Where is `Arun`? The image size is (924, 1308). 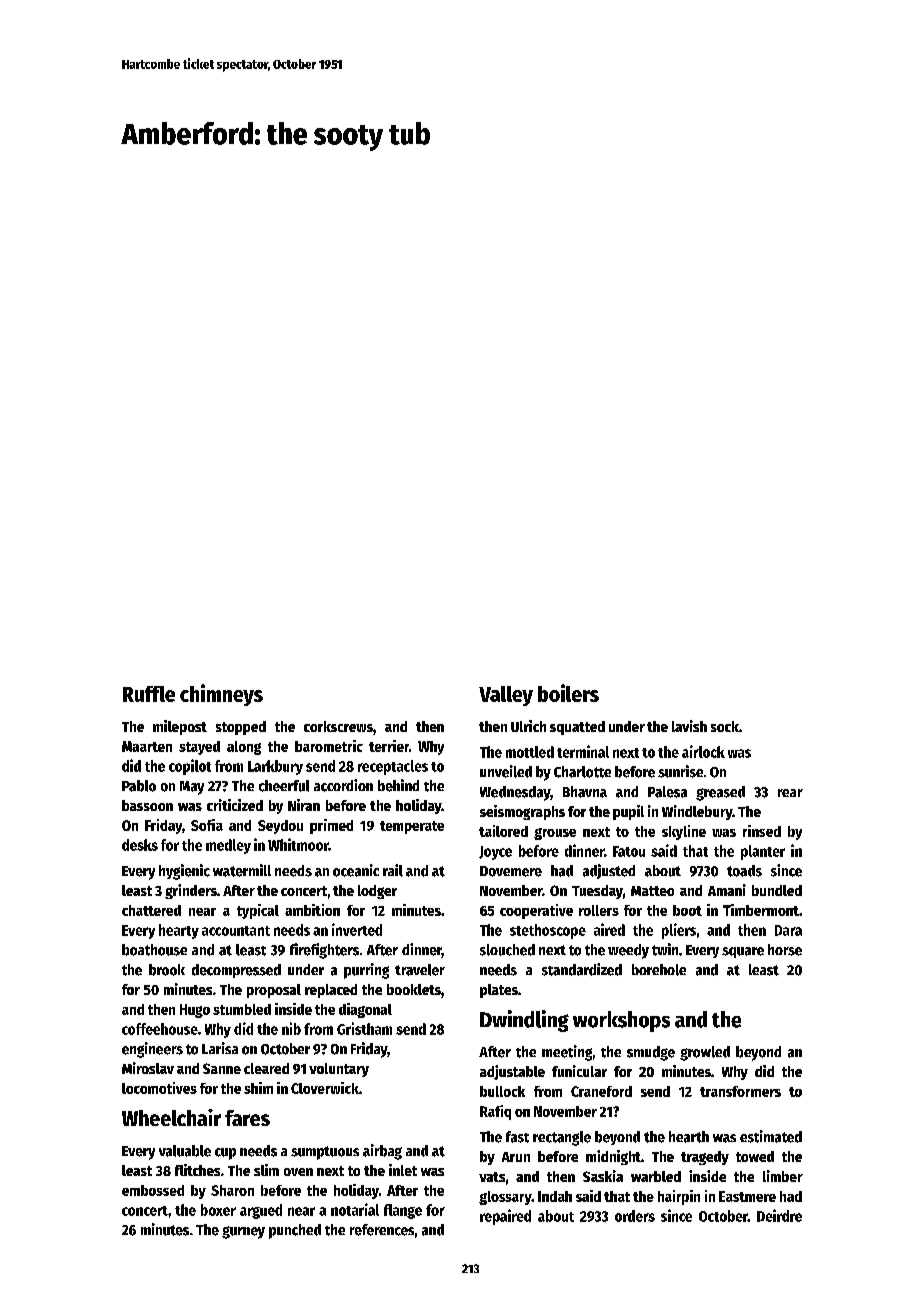
Arun is located at coordinates (516, 1157).
